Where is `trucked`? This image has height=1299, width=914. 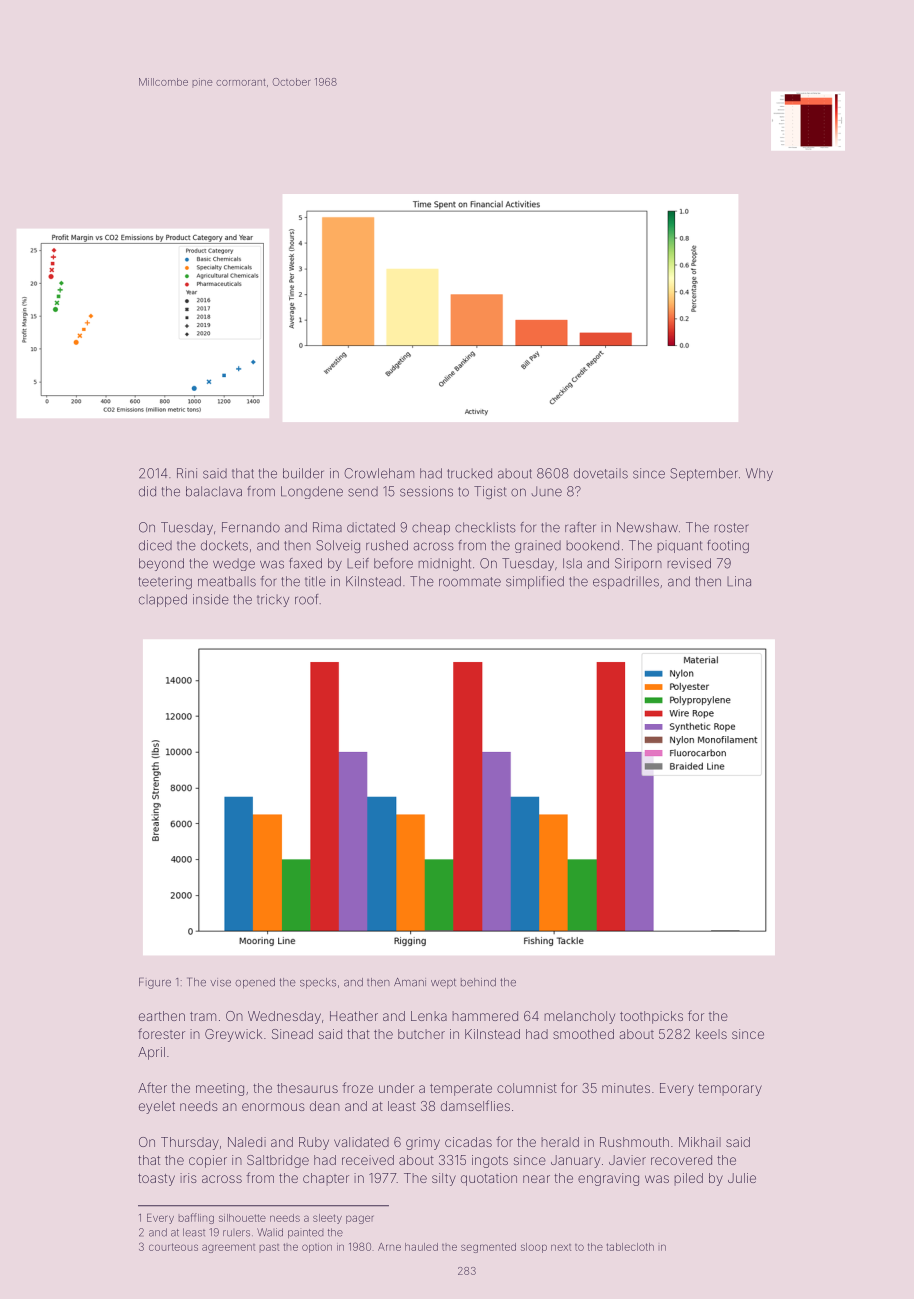 trucked is located at coordinates (469, 473).
